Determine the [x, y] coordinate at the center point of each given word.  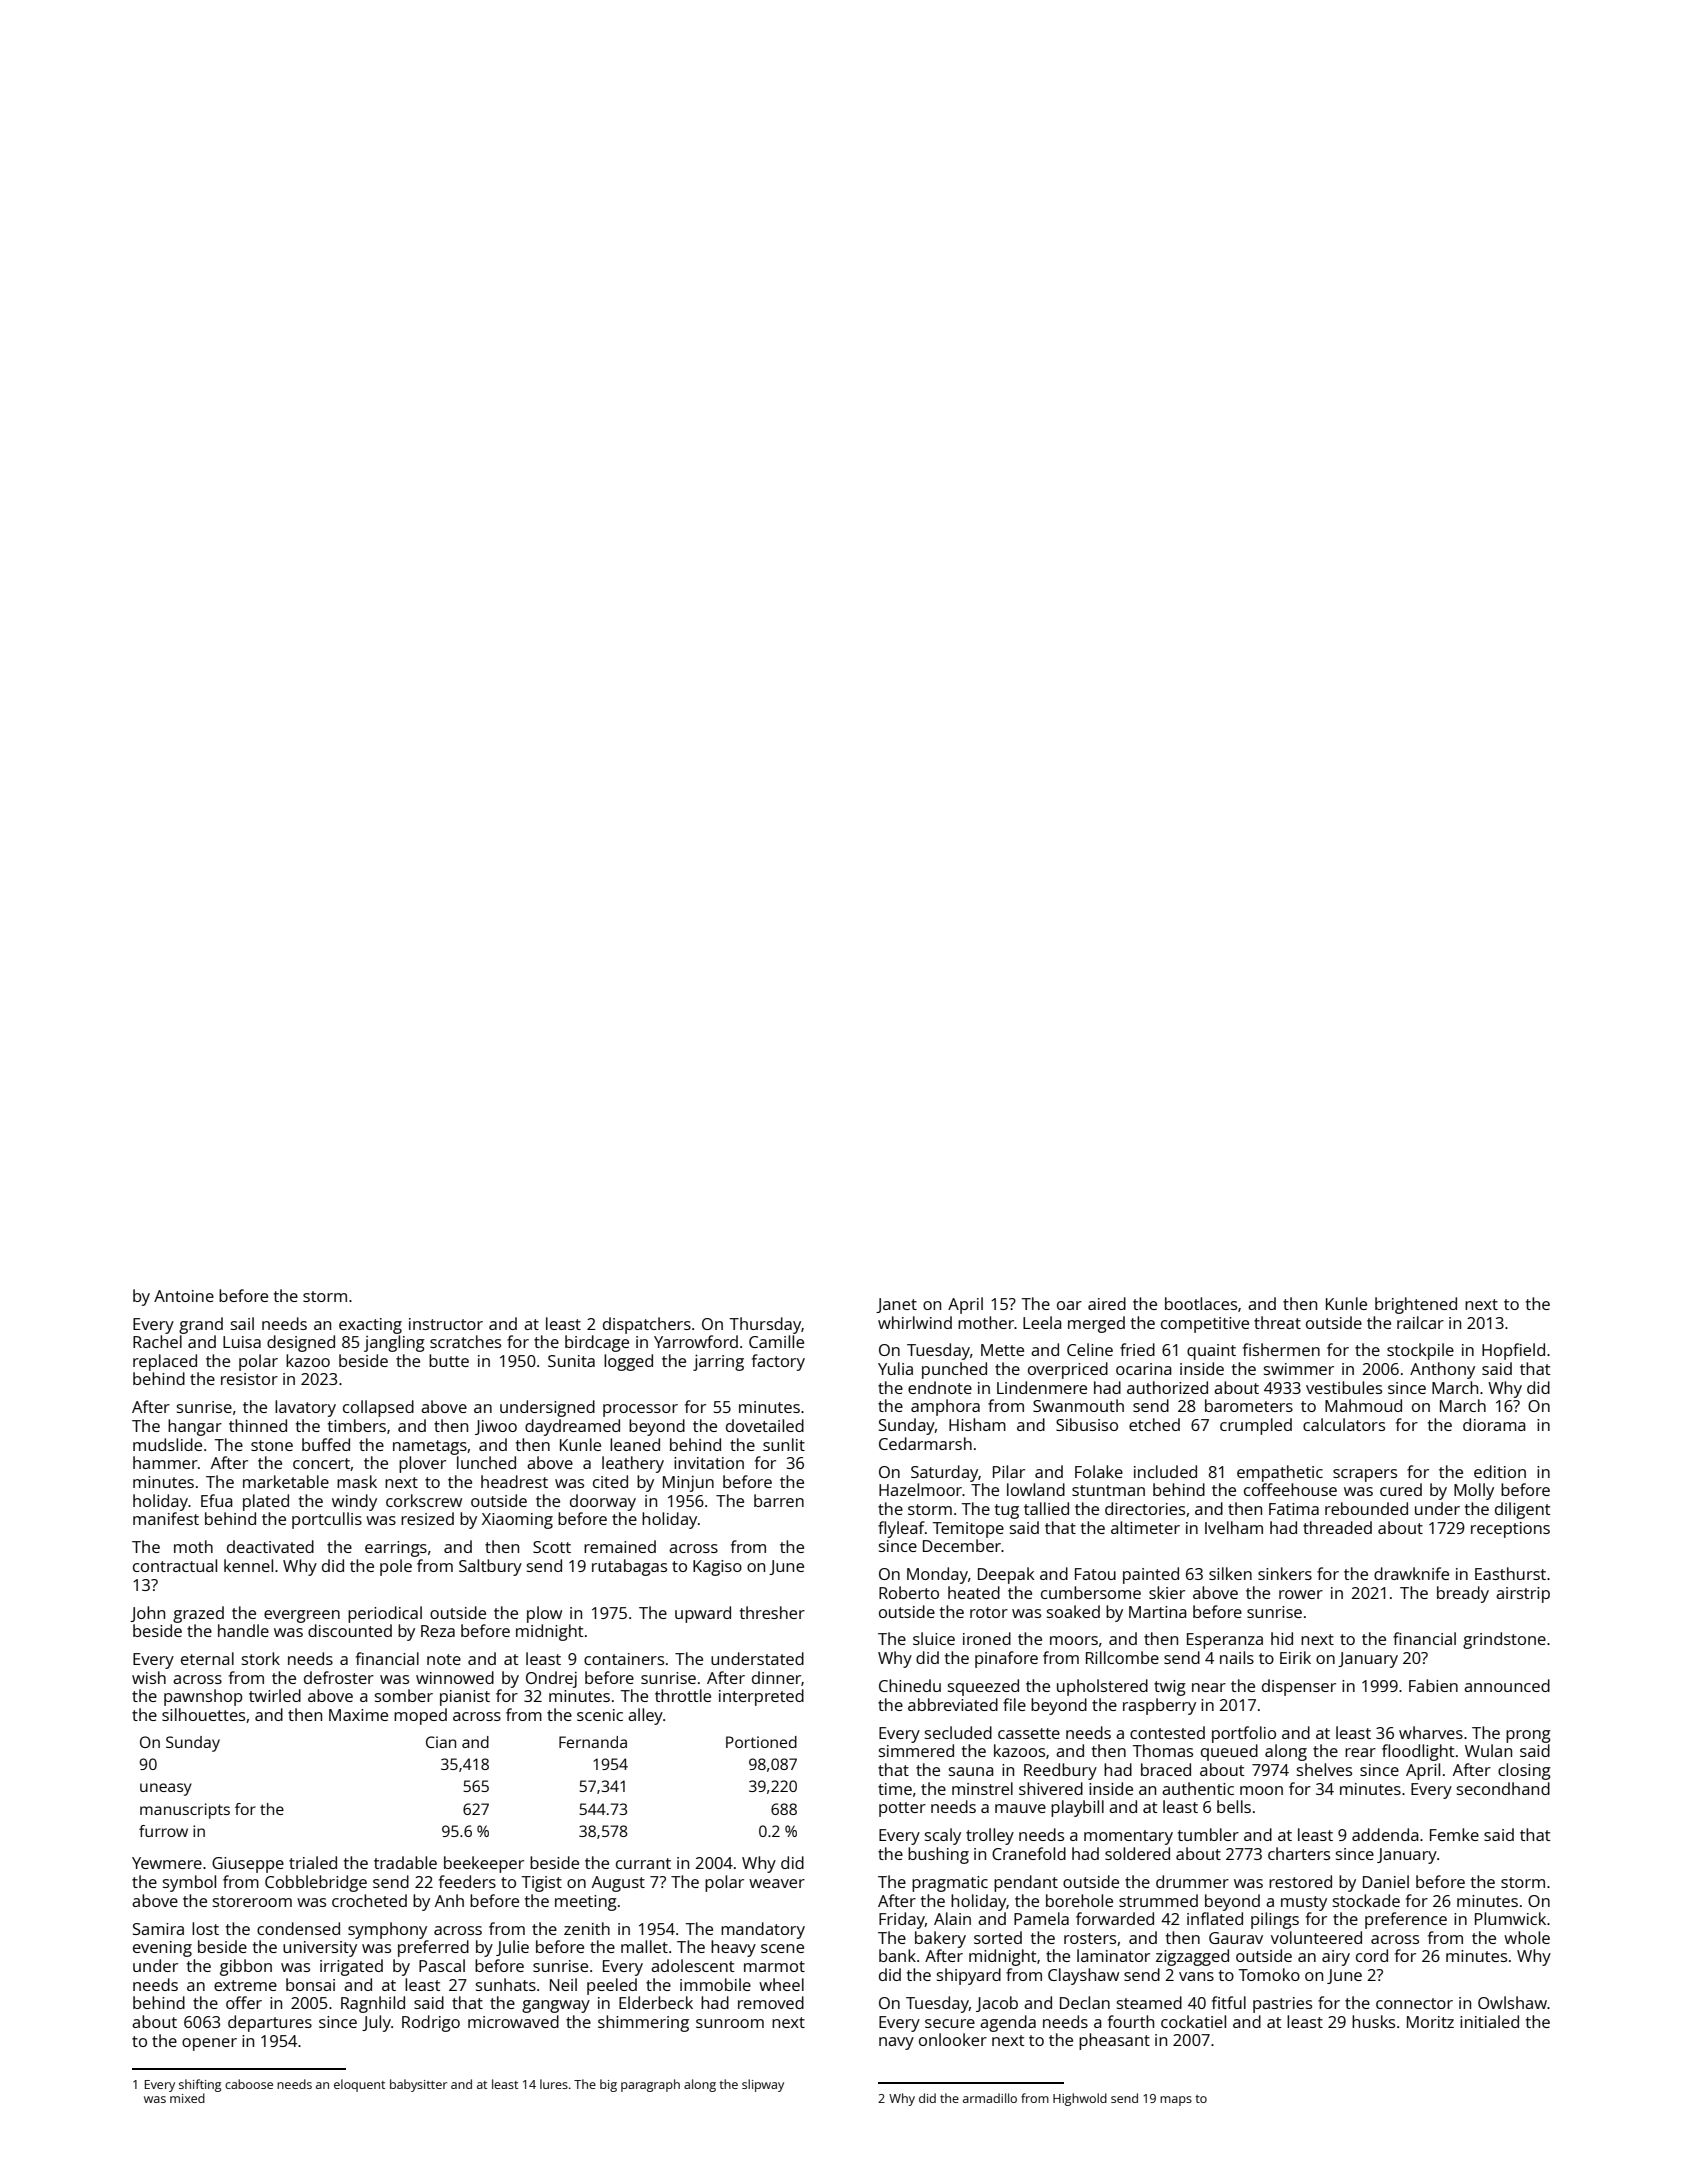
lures [554, 2084]
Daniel [1386, 1881]
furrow [163, 1831]
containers [624, 1659]
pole [396, 1567]
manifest [166, 1518]
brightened [1416, 1305]
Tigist [542, 1884]
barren [779, 1500]
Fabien [1433, 1685]
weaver [777, 1883]
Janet [896, 1305]
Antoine [184, 1296]
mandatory [763, 1930]
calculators [1344, 1424]
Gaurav [1236, 1938]
